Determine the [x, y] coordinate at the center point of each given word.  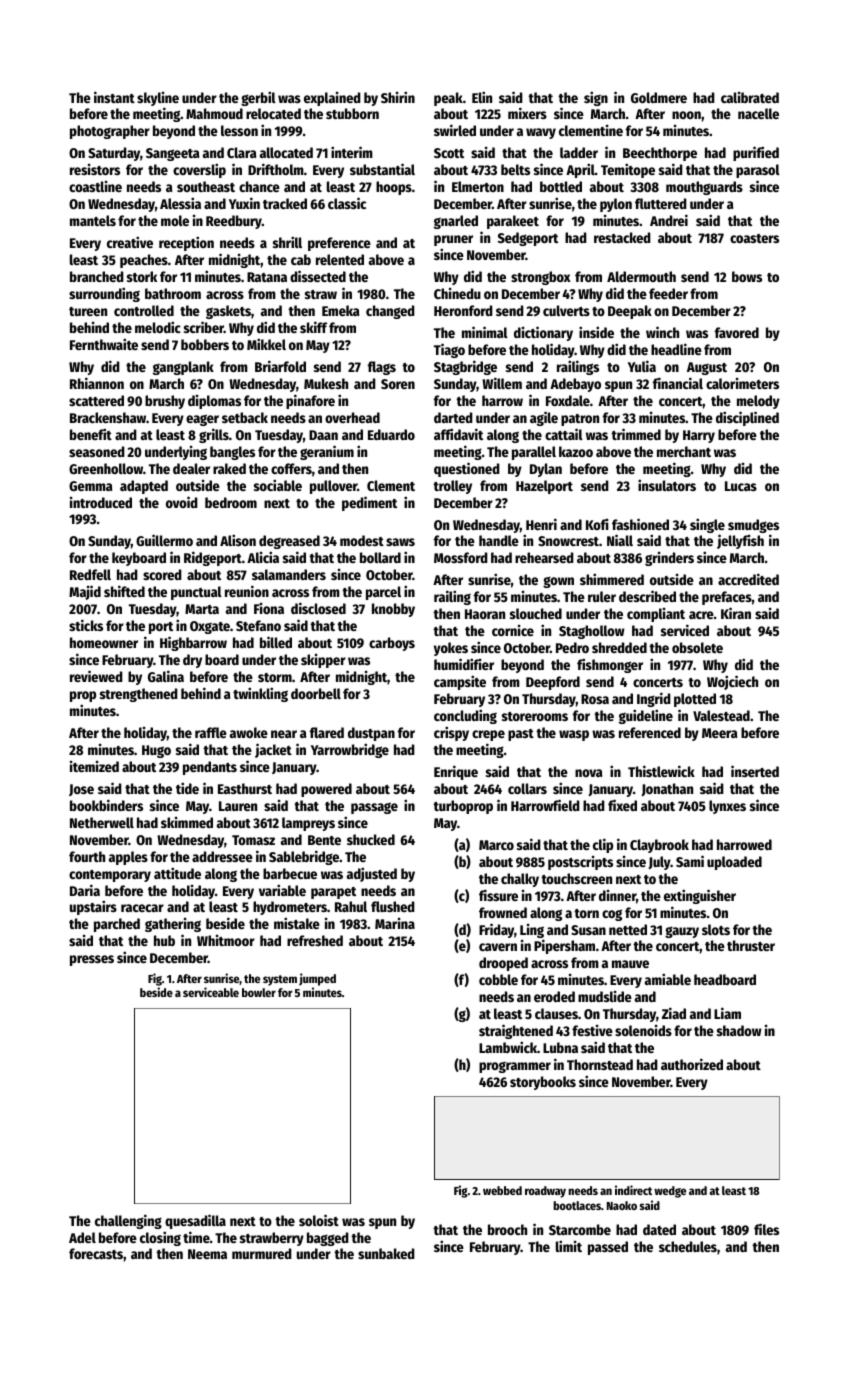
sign [596, 98]
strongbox [541, 278]
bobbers [205, 344]
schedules [688, 1246]
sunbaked [386, 1253]
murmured [262, 1253]
